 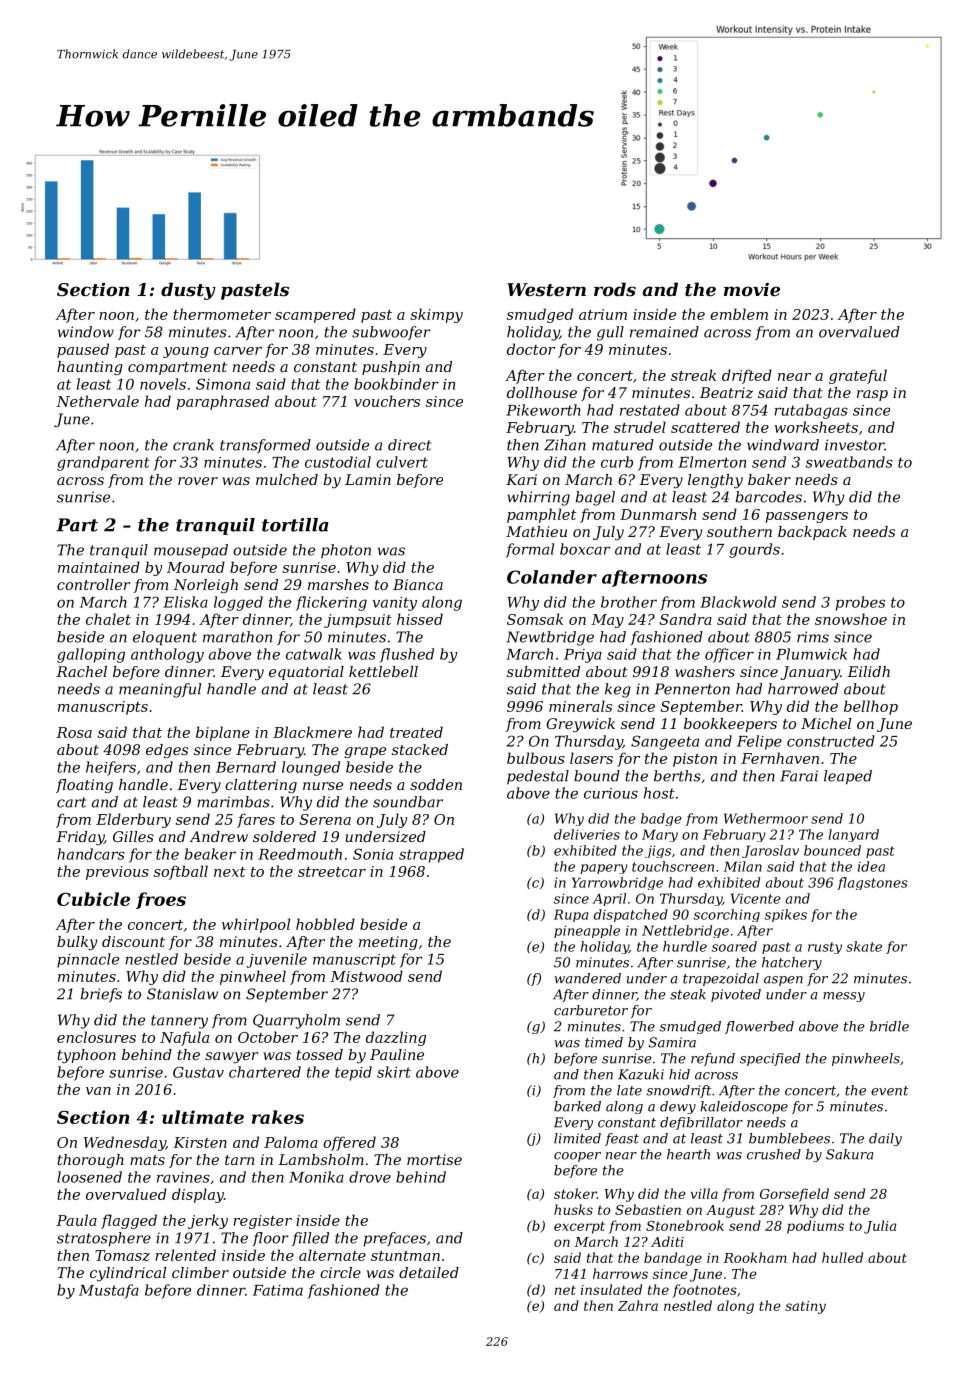 What do you see at coordinates (571, 915) in the page?
I see `Rupa` at bounding box center [571, 915].
